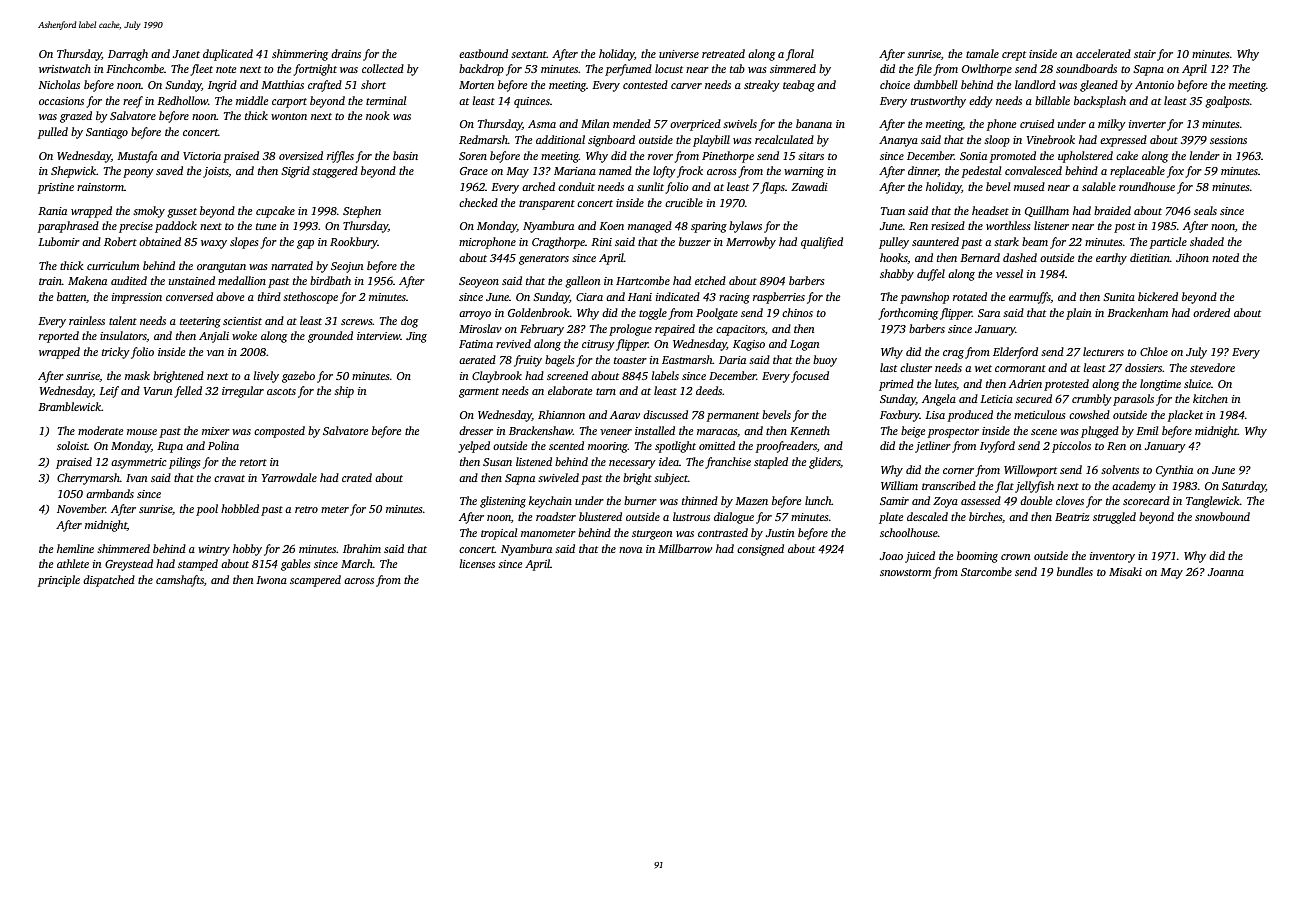  Describe the element at coordinates (825, 361) in the screenshot. I see `buoy` at that location.
